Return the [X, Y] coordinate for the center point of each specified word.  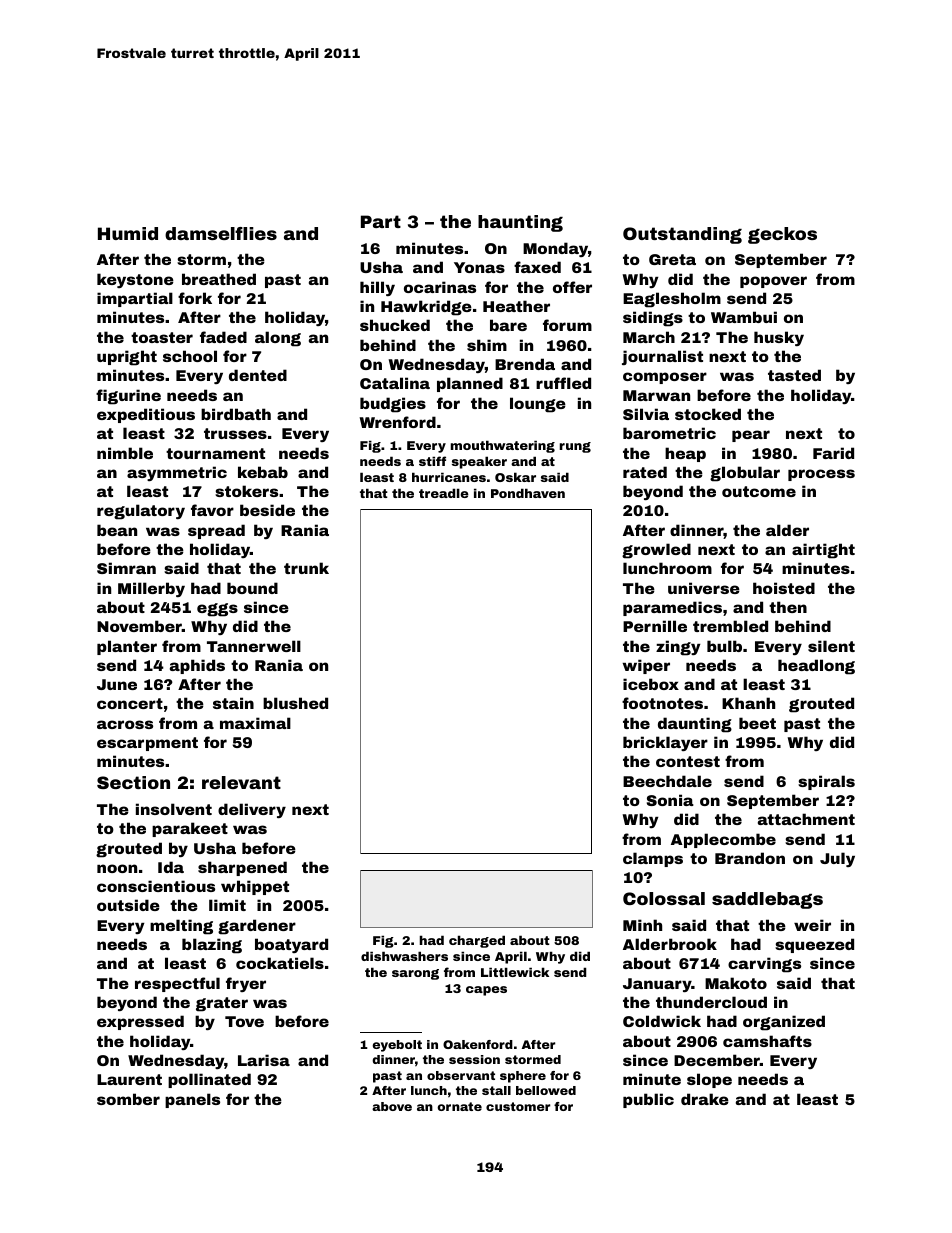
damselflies [221, 233]
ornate [459, 1106]
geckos [782, 235]
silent [831, 646]
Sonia [670, 800]
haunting [520, 223]
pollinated [209, 1080]
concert [130, 703]
